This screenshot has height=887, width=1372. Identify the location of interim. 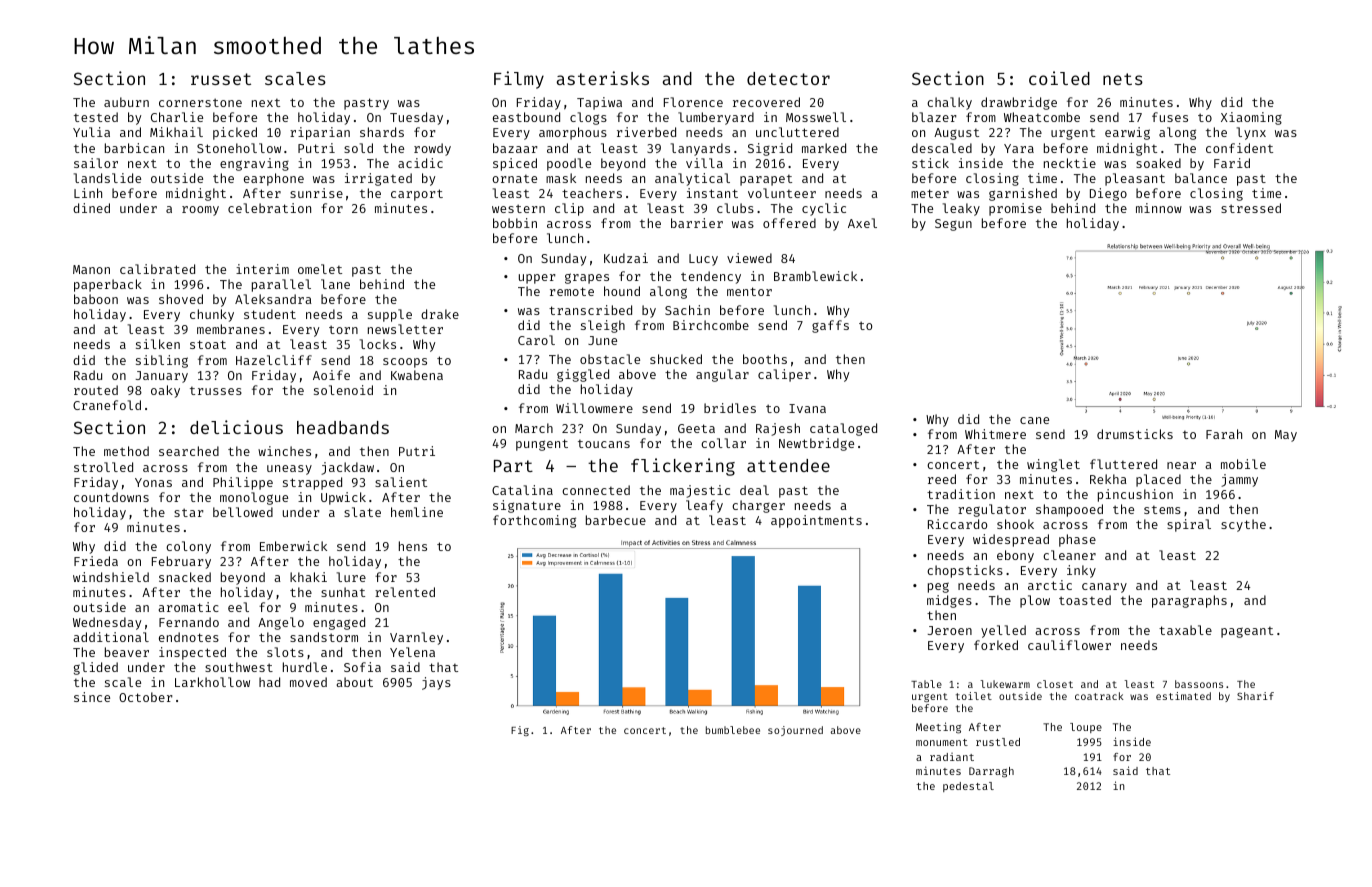
(262, 269).
